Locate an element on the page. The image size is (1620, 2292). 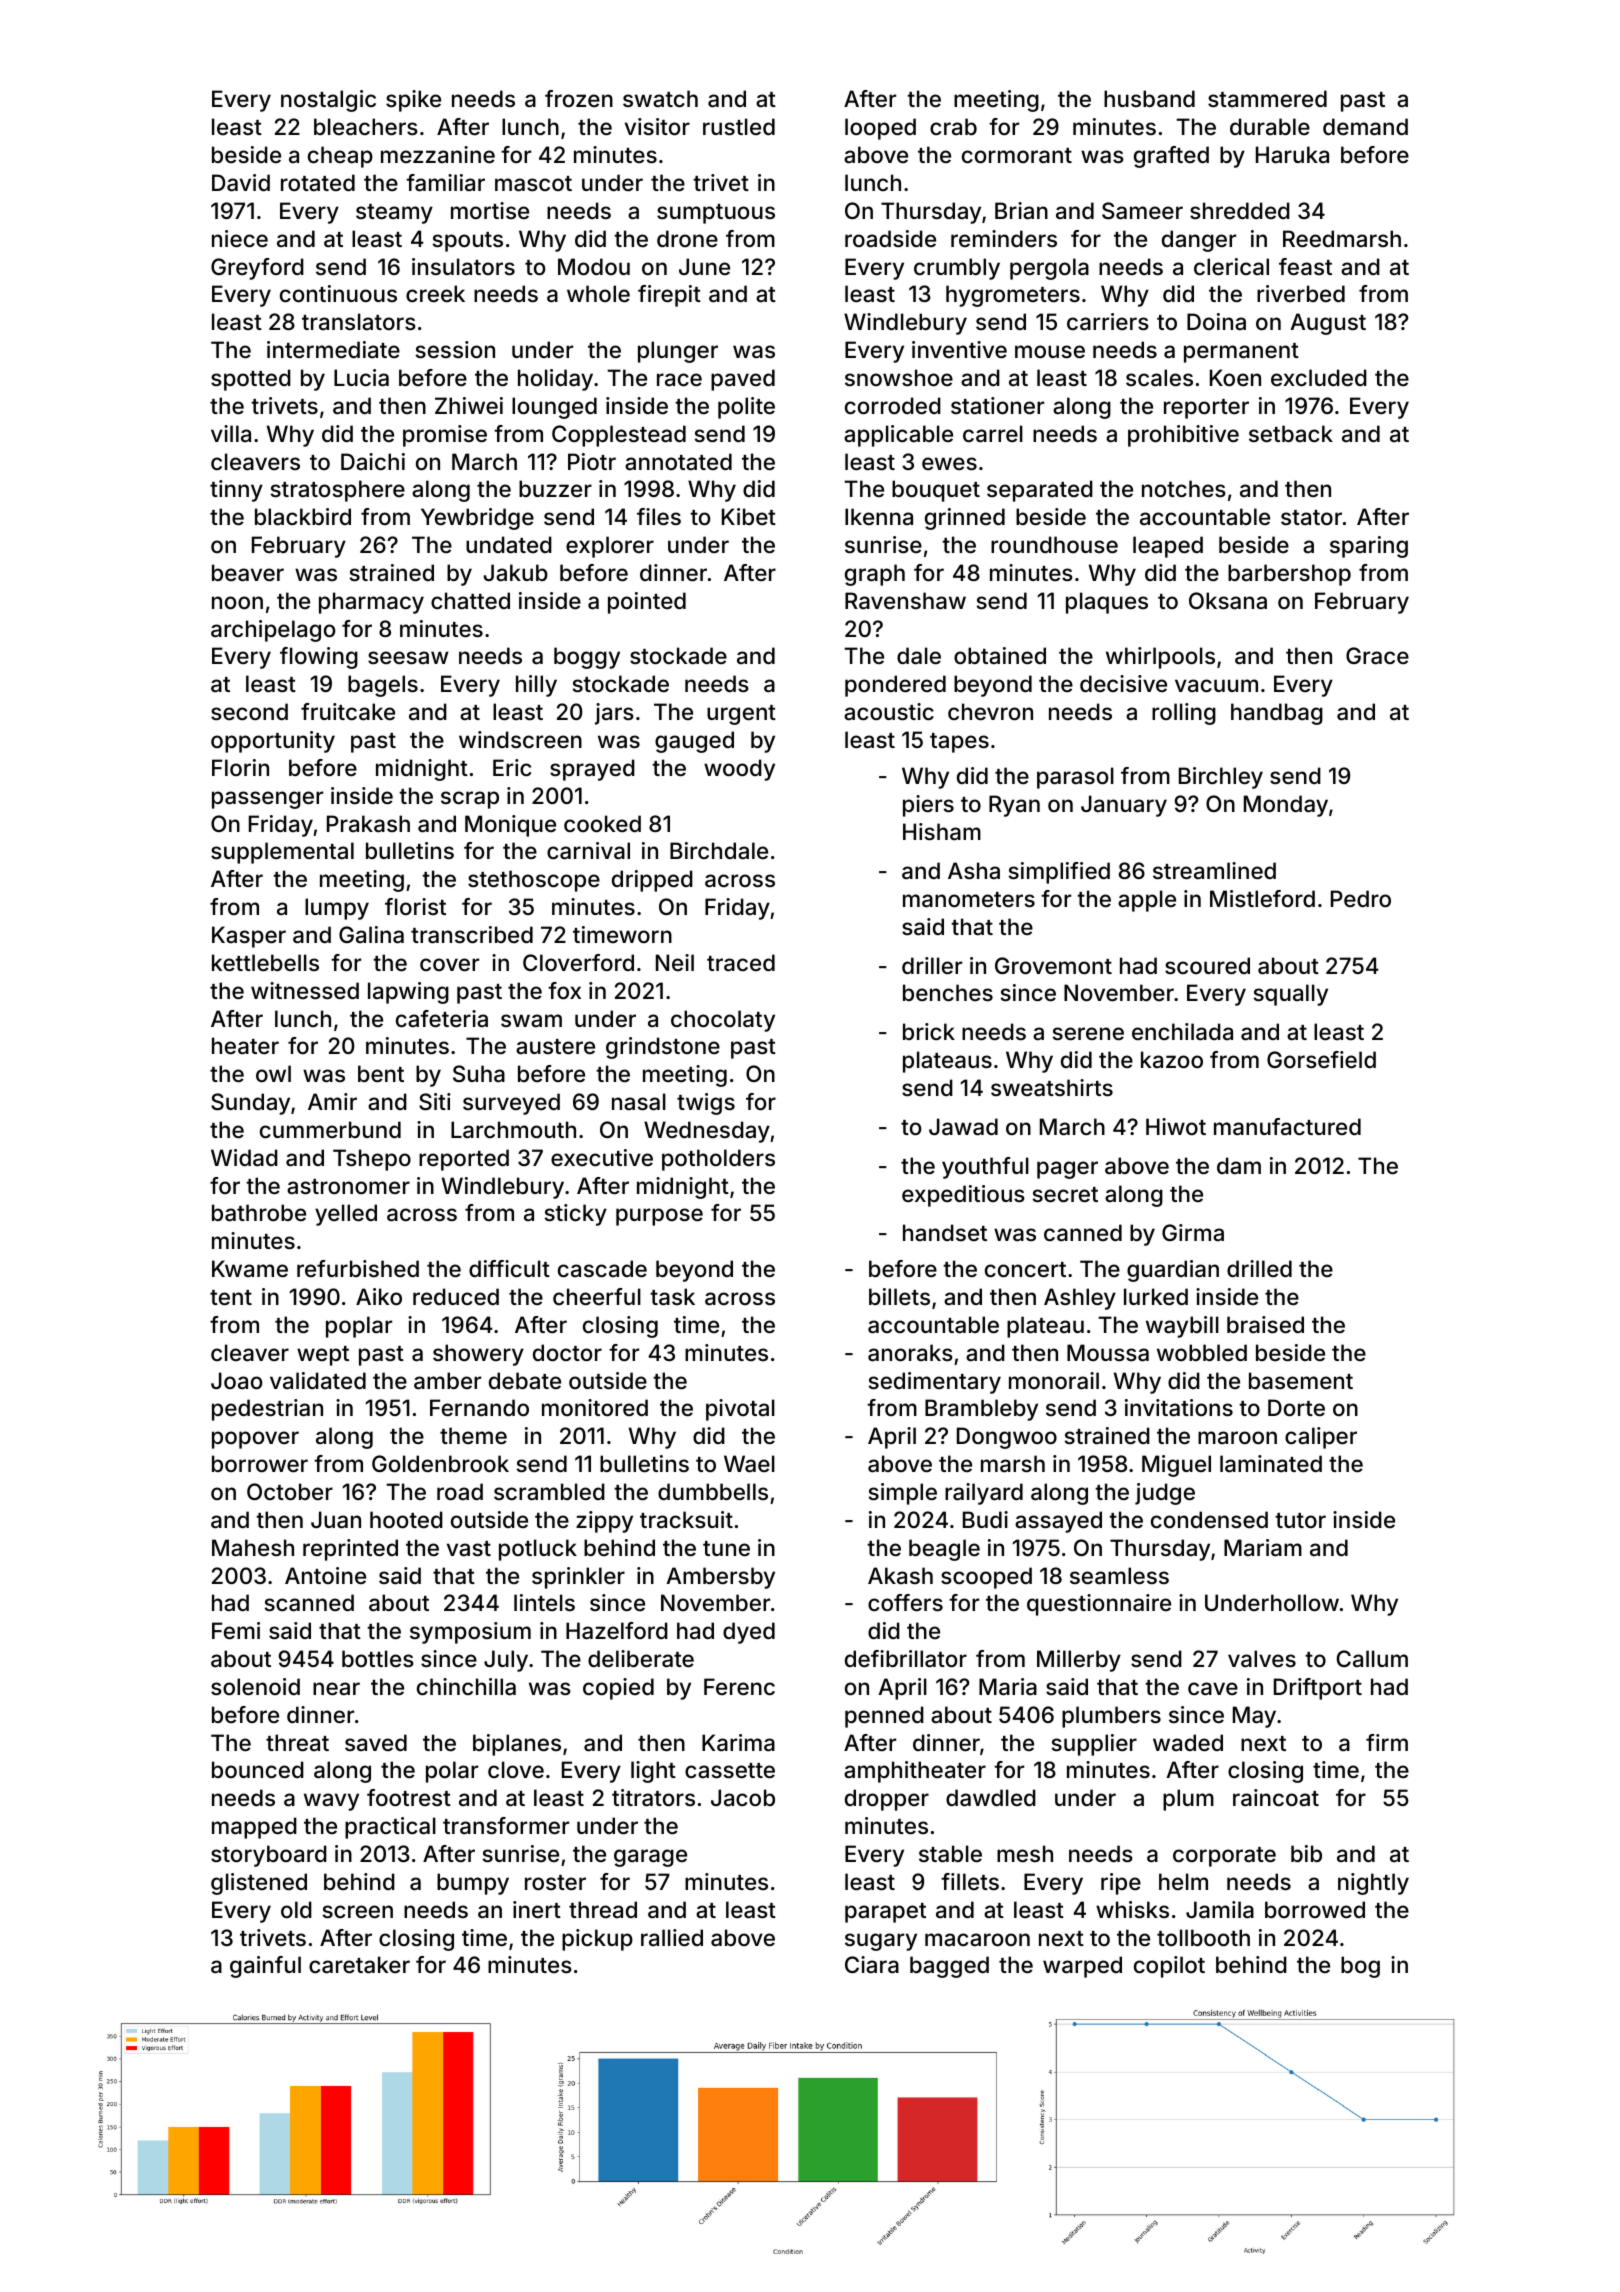
glistened is located at coordinates (259, 1884).
